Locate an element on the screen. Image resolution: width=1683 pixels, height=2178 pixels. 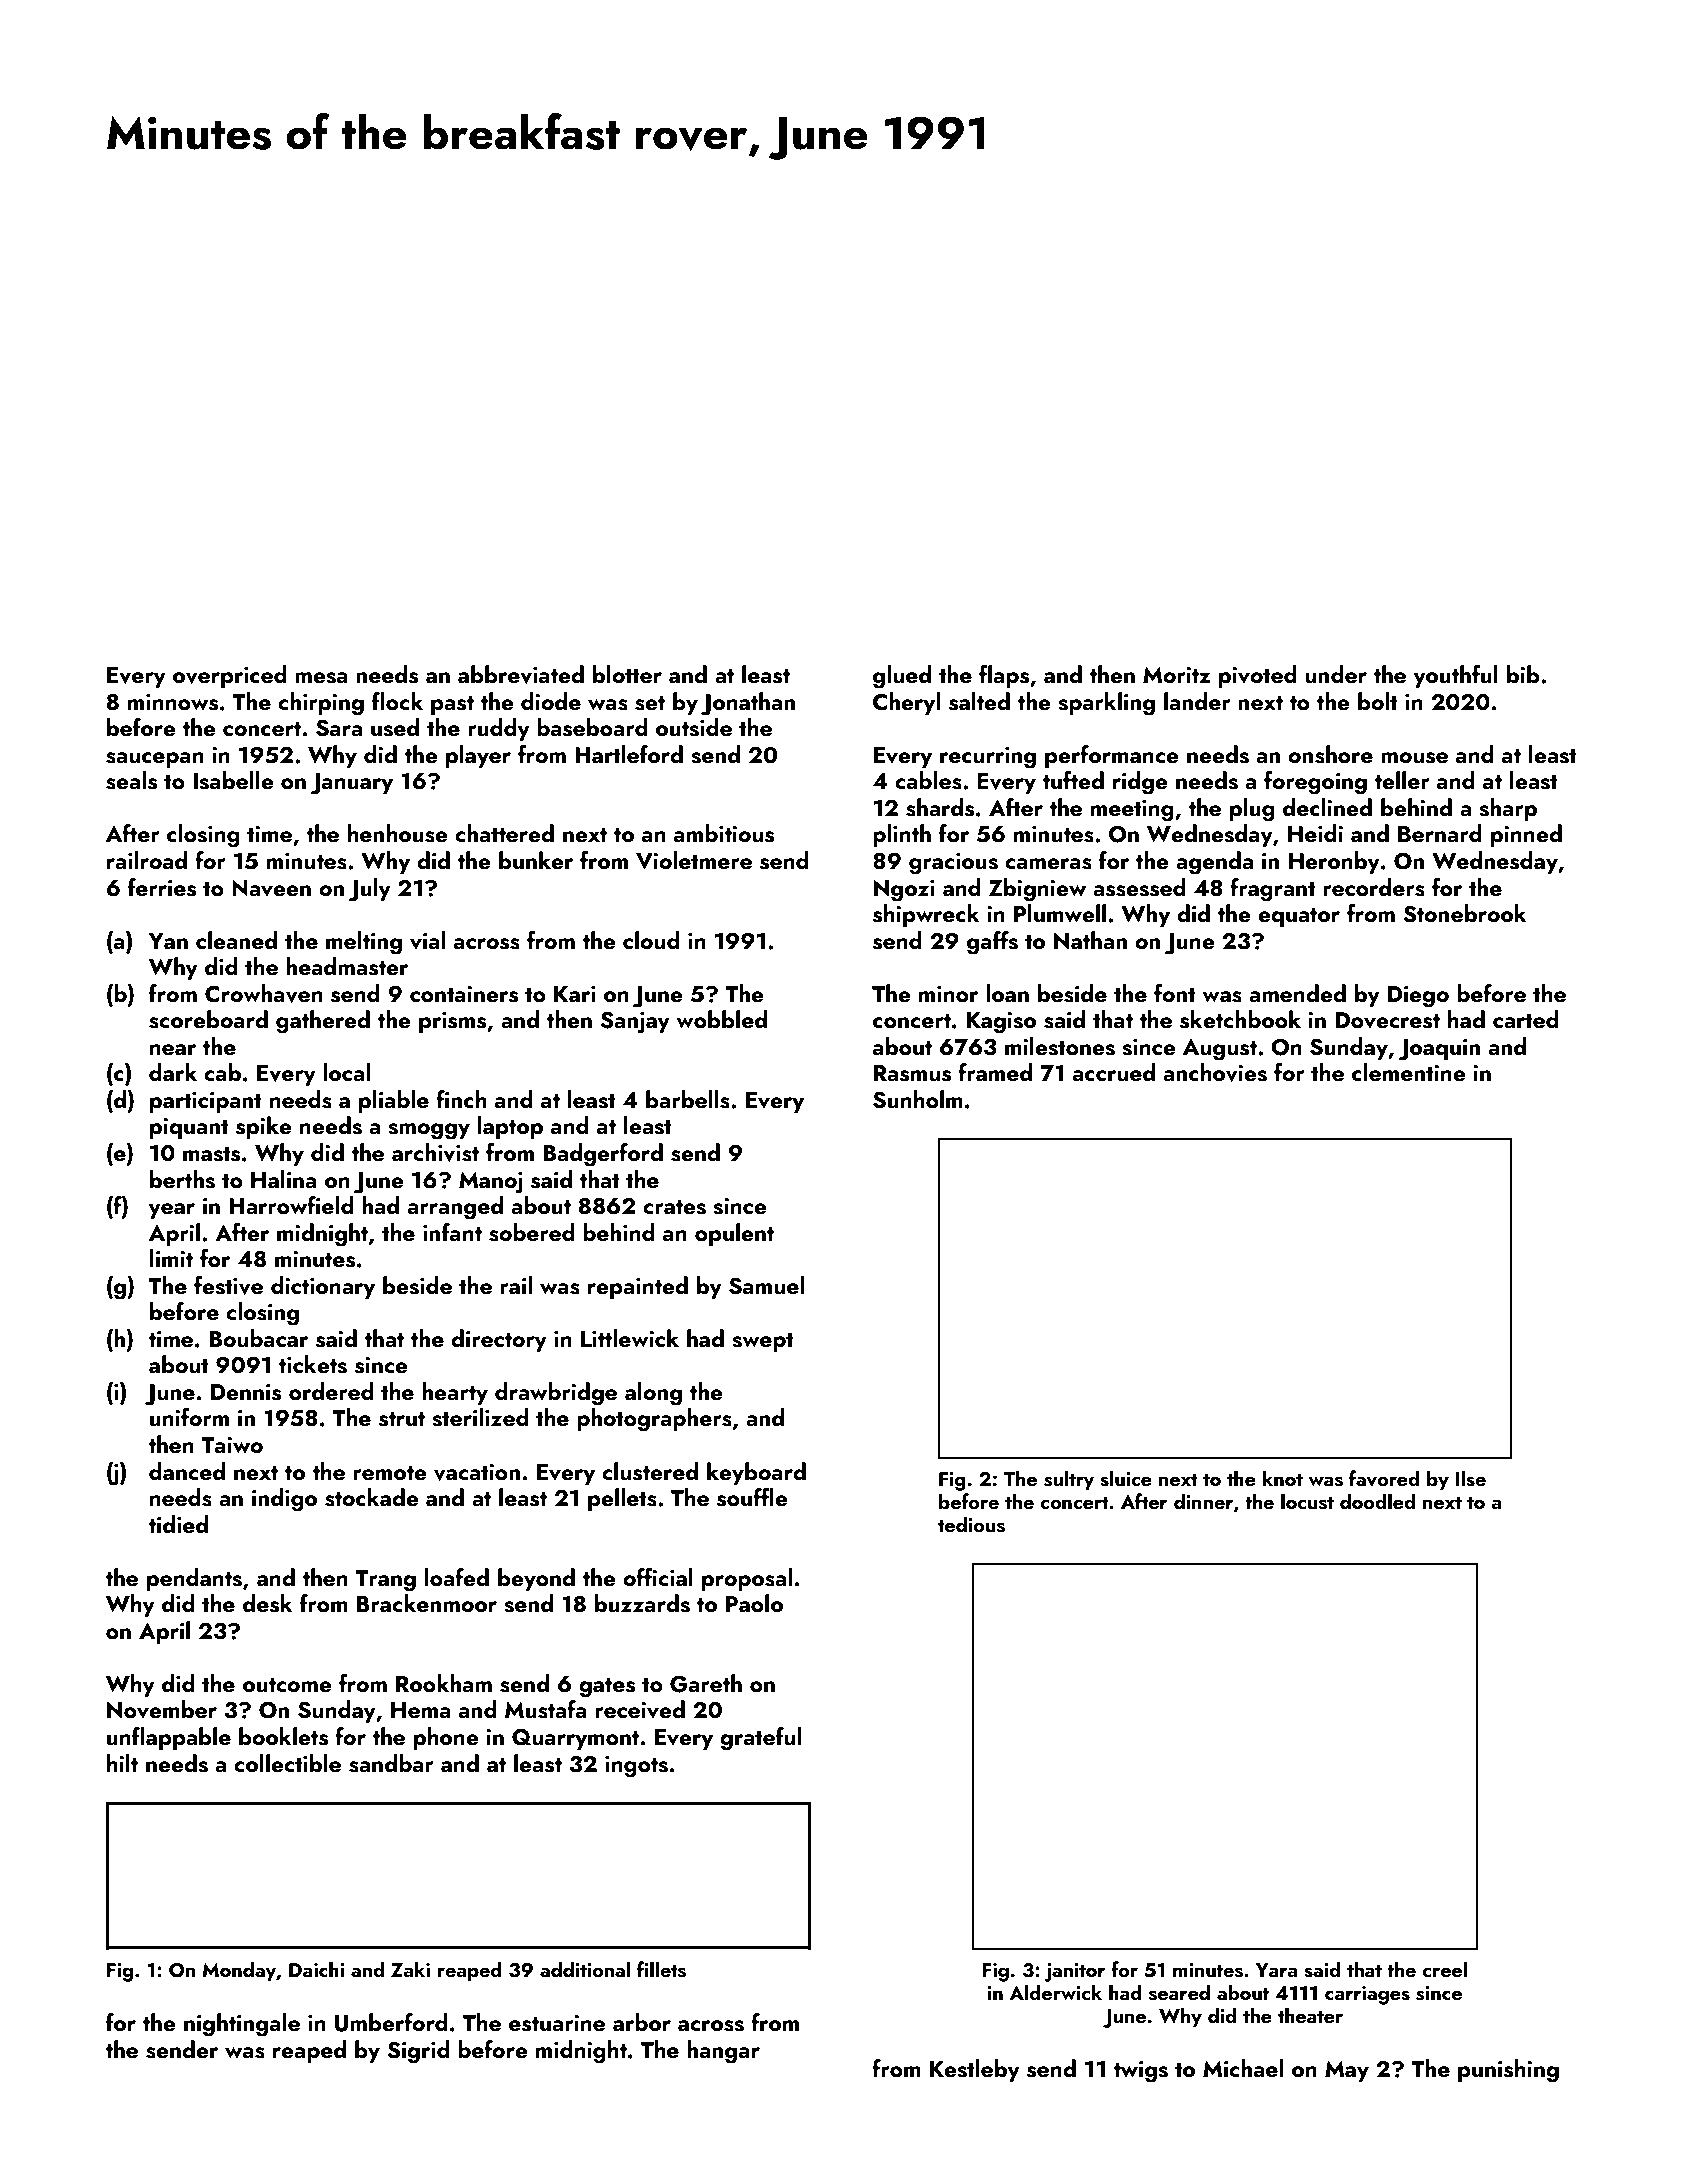
doodled is located at coordinates (1377, 1501).
